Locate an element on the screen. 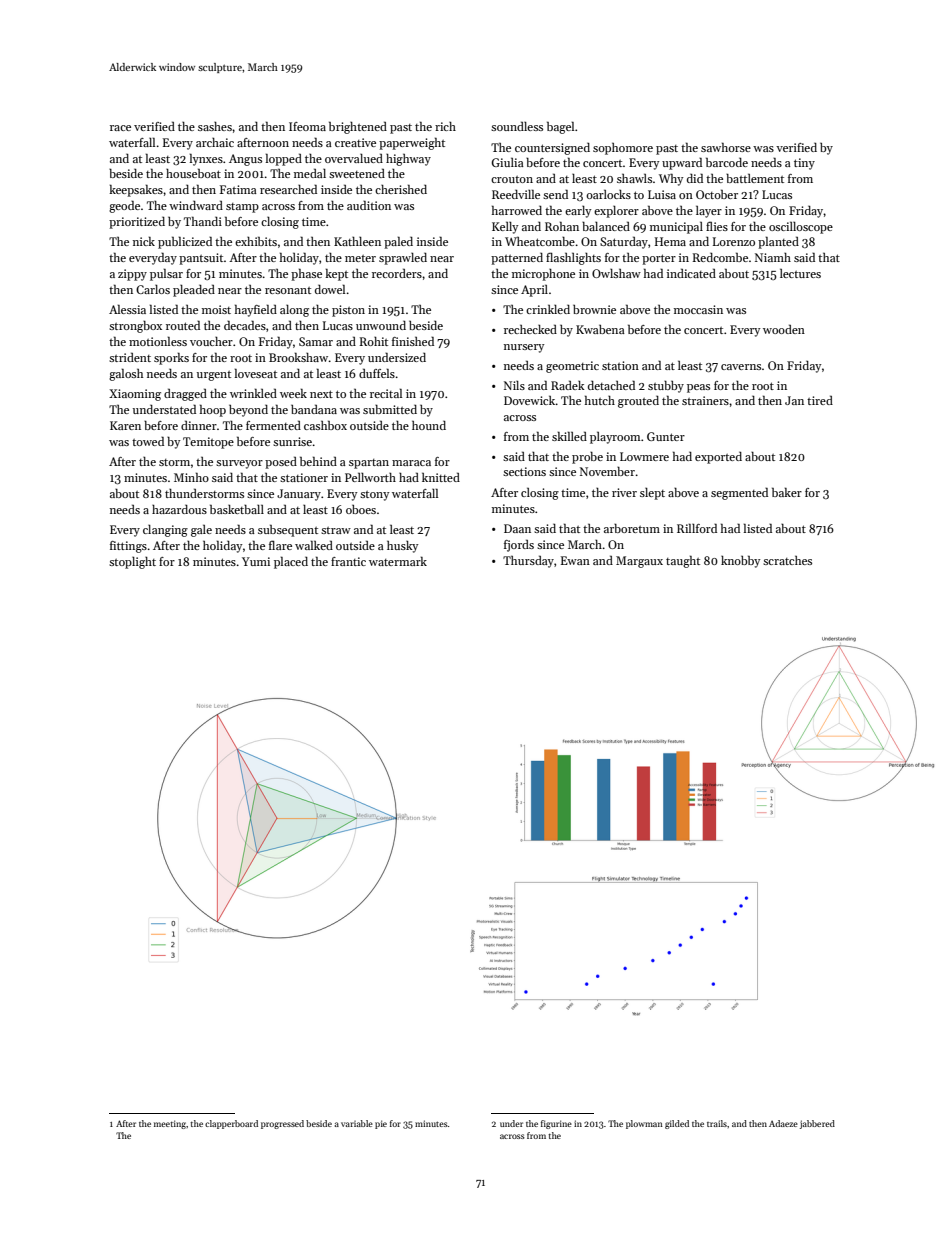 The width and height of the screenshot is (952, 1233). hazardous is located at coordinates (179, 509).
